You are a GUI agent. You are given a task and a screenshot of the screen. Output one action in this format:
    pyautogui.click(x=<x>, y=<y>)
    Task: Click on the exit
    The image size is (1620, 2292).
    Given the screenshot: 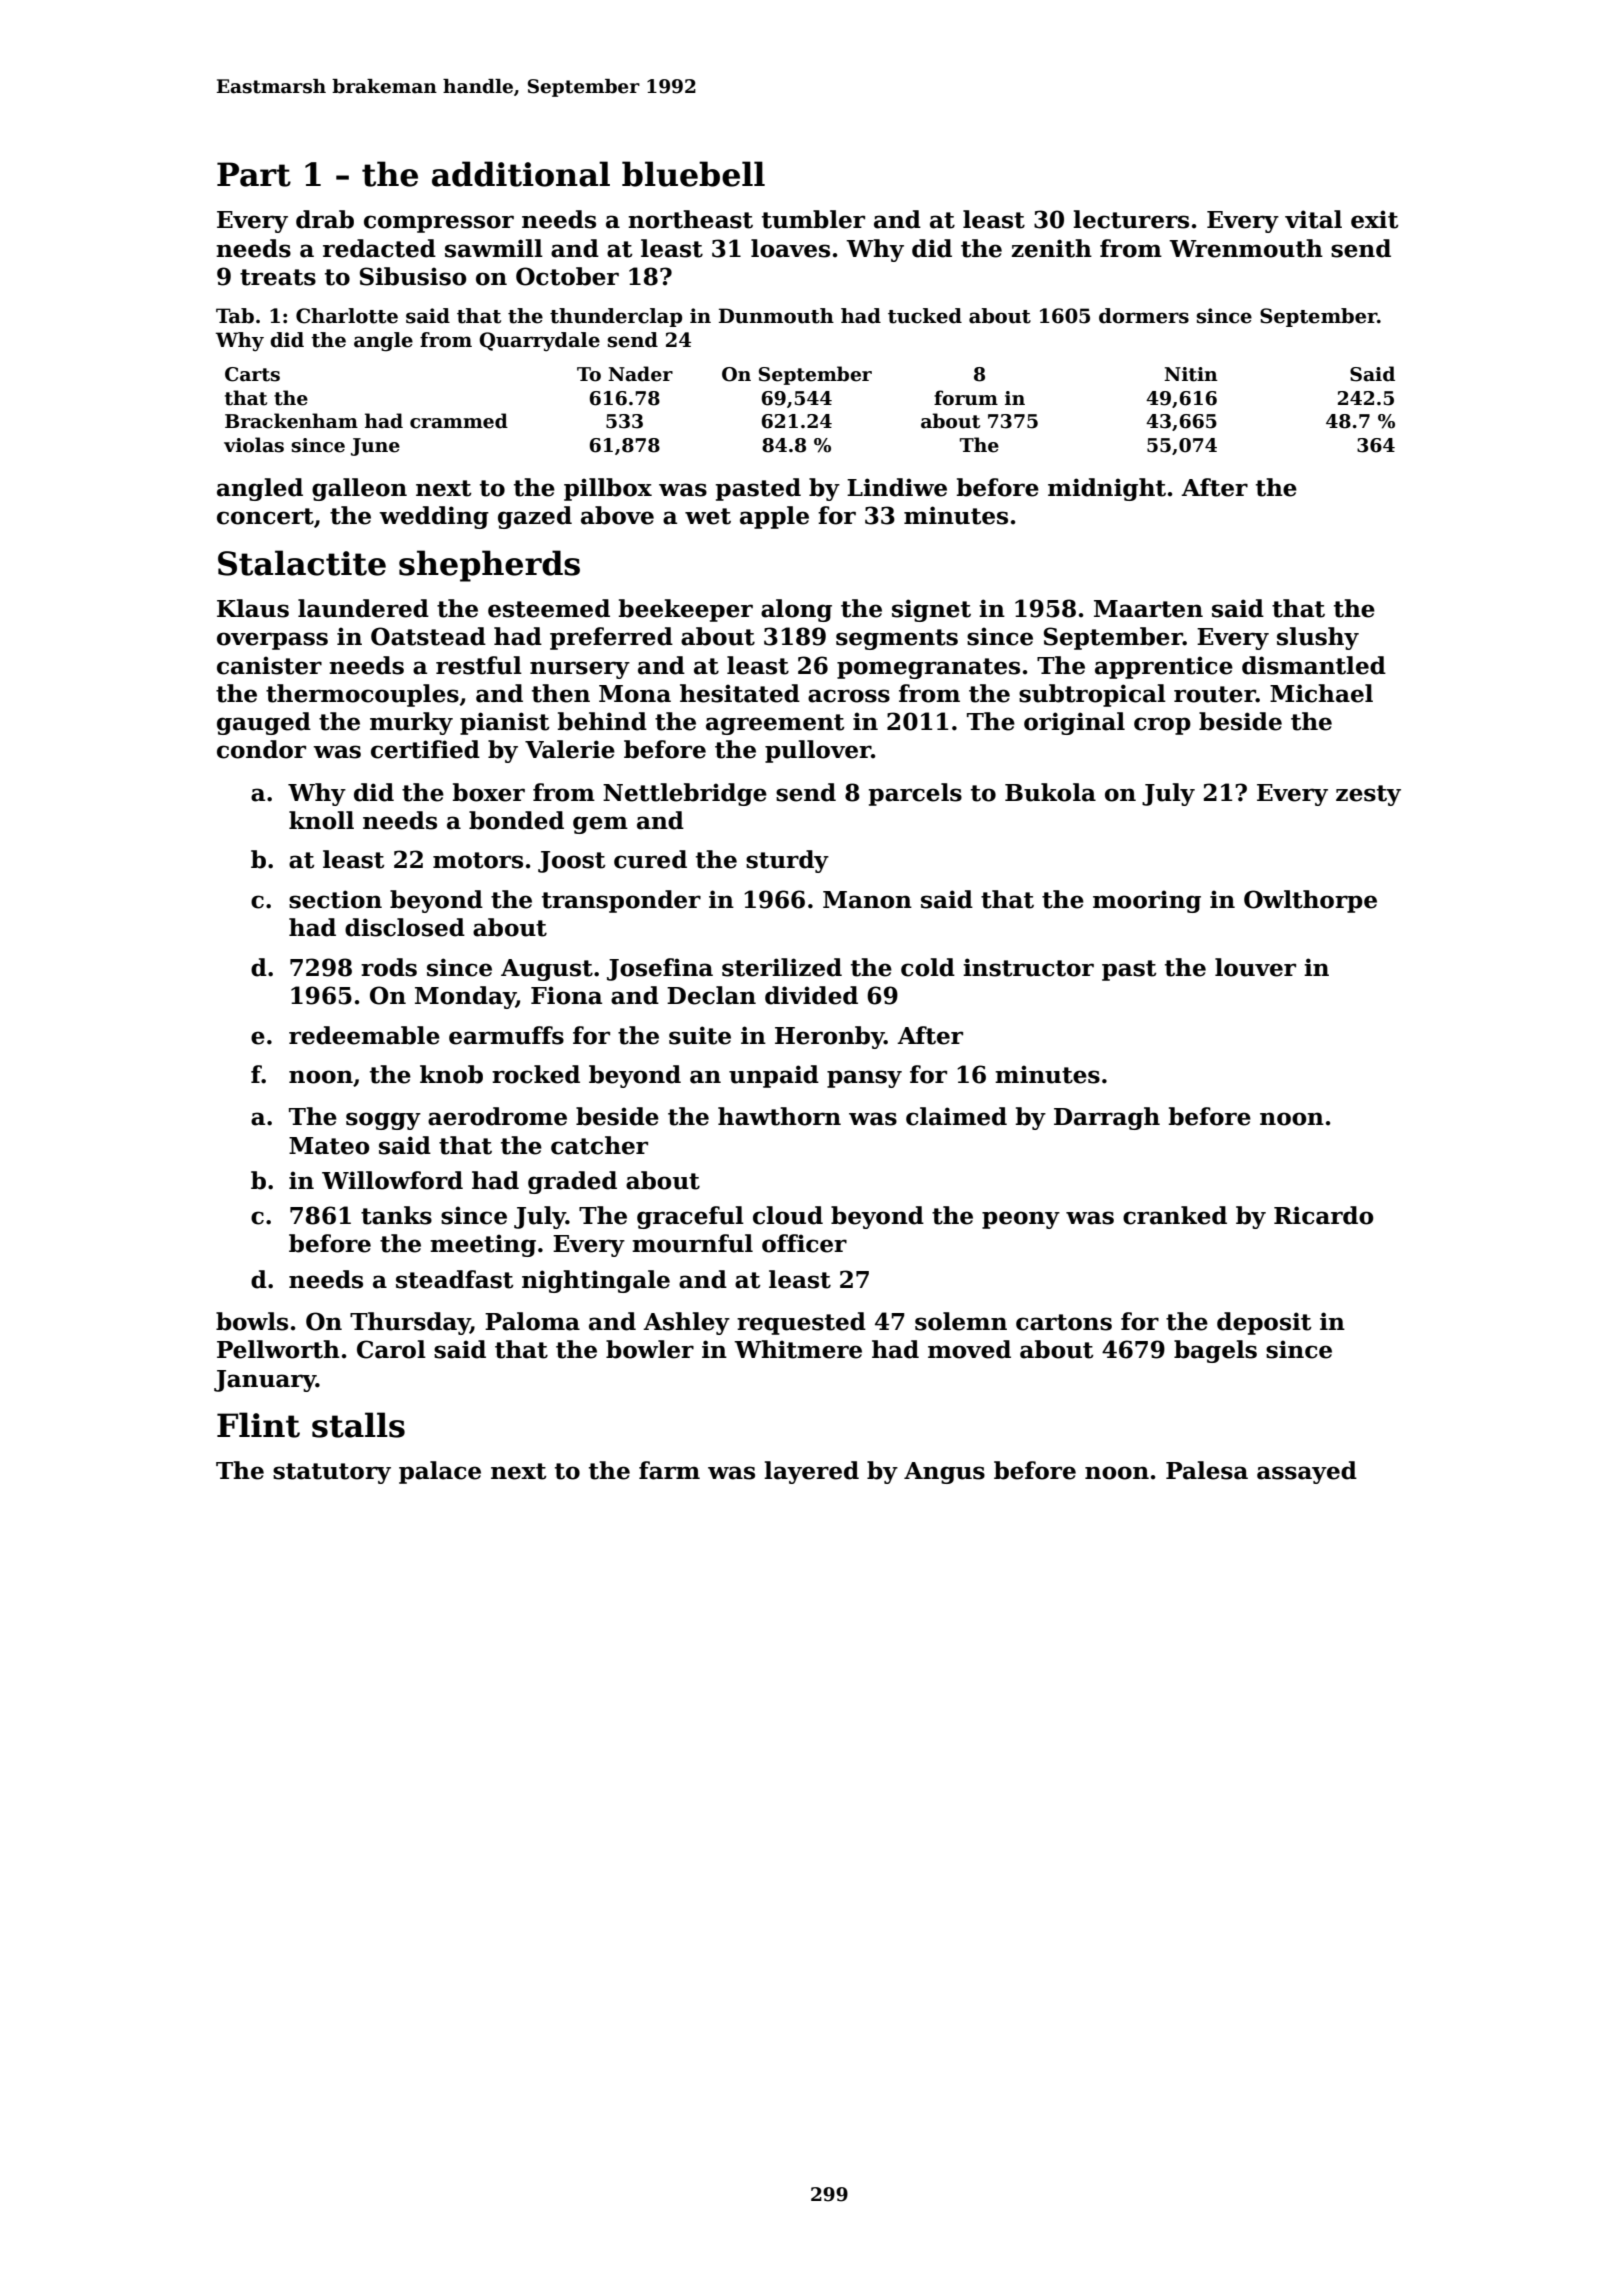 What is the action you would take?
    pyautogui.click(x=1375, y=219)
